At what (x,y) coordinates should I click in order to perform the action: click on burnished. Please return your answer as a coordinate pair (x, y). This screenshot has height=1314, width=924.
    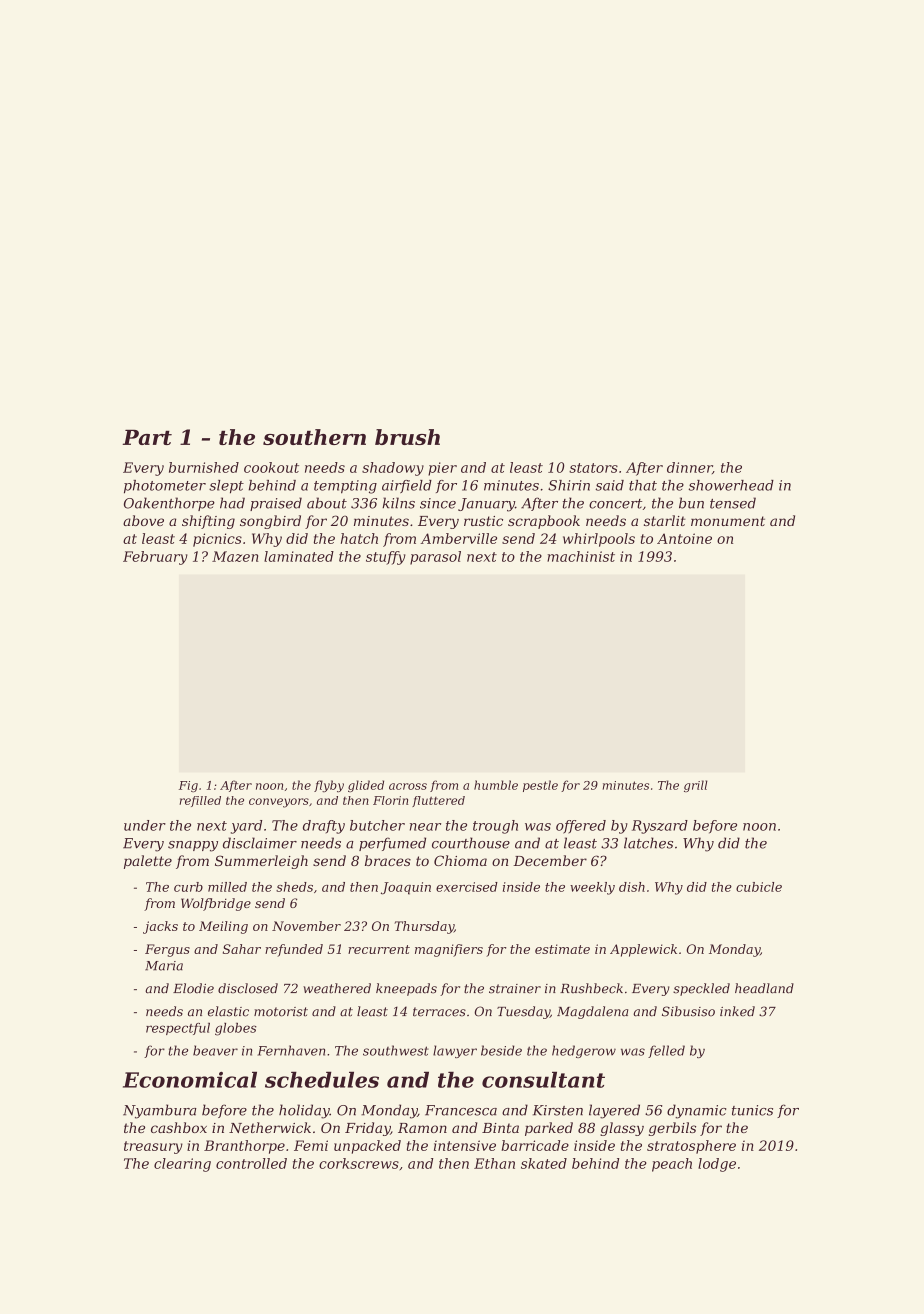
    Looking at the image, I should click on (204, 467).
